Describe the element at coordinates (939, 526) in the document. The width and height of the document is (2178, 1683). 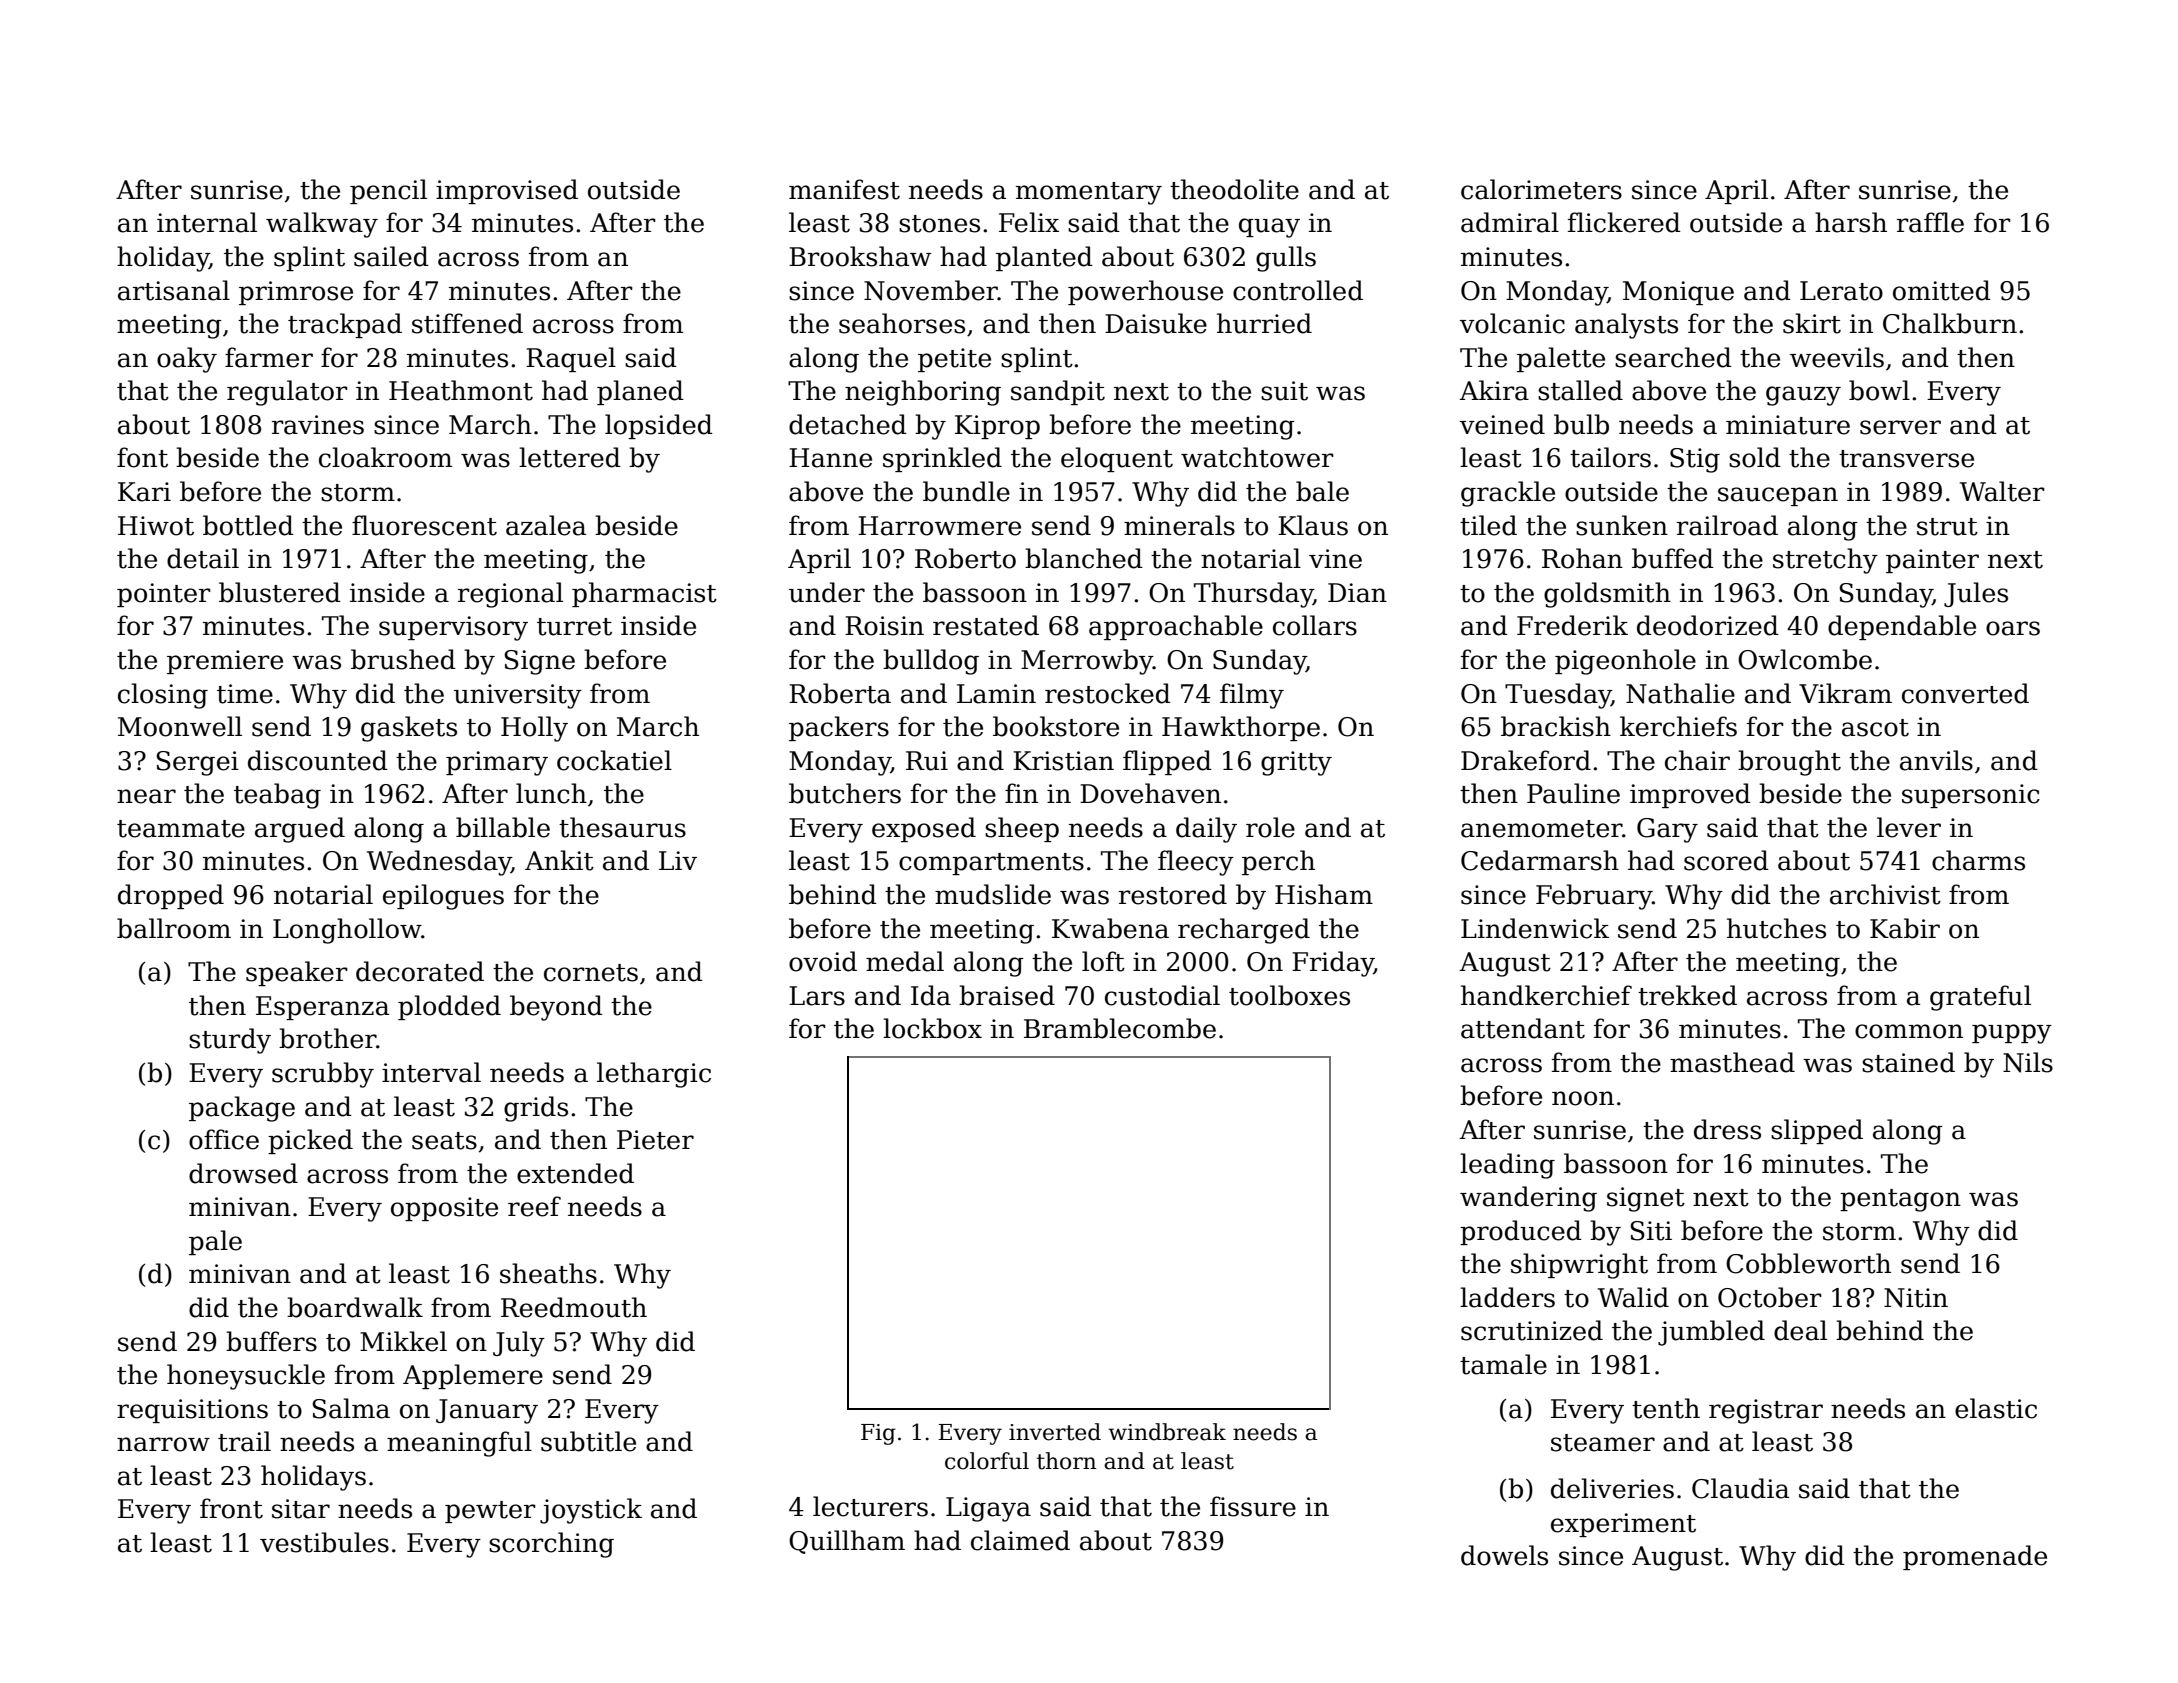
I see `Harrowmere` at that location.
